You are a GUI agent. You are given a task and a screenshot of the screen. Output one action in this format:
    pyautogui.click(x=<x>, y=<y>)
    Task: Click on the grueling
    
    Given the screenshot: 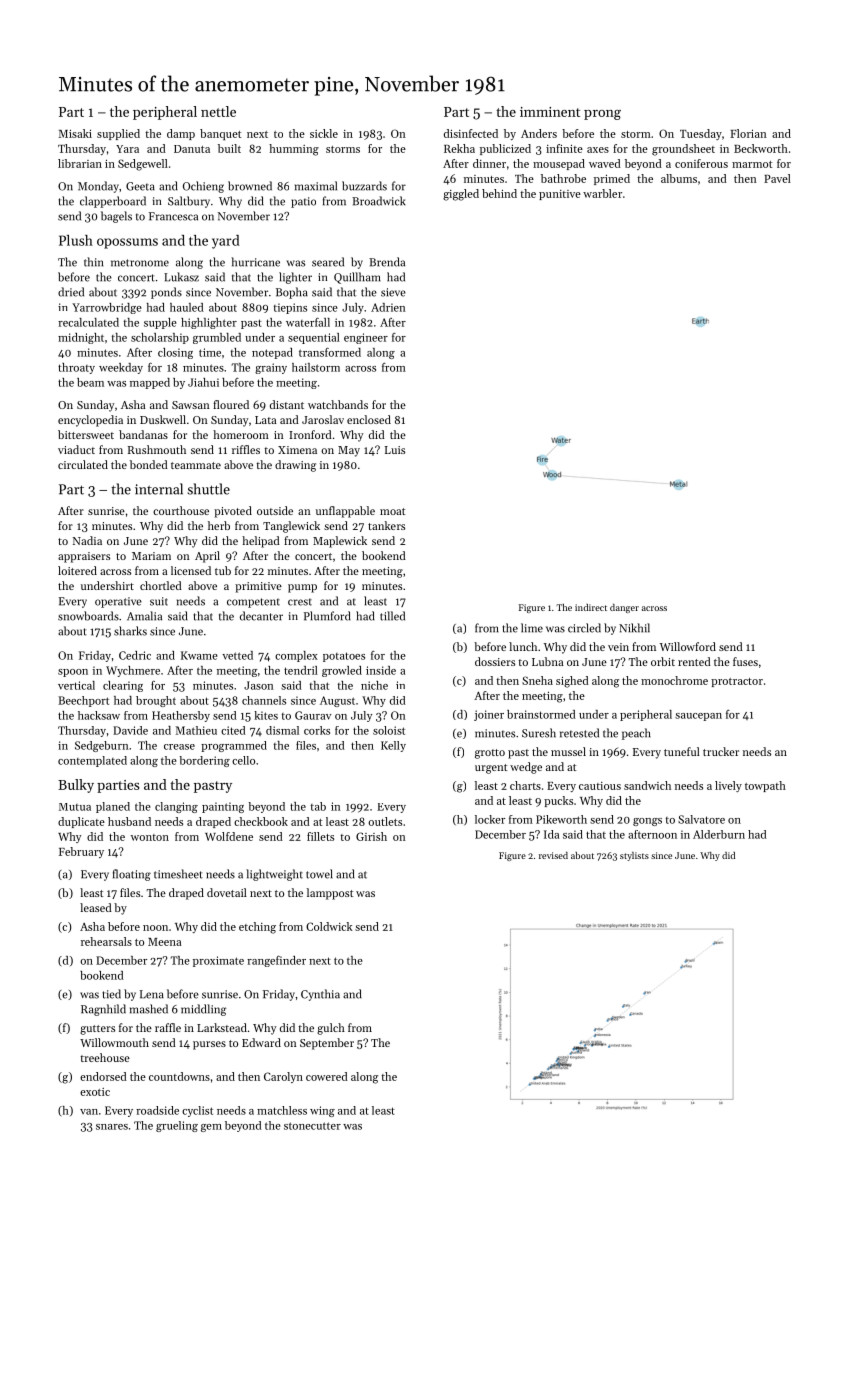 What is the action you would take?
    pyautogui.click(x=177, y=1126)
